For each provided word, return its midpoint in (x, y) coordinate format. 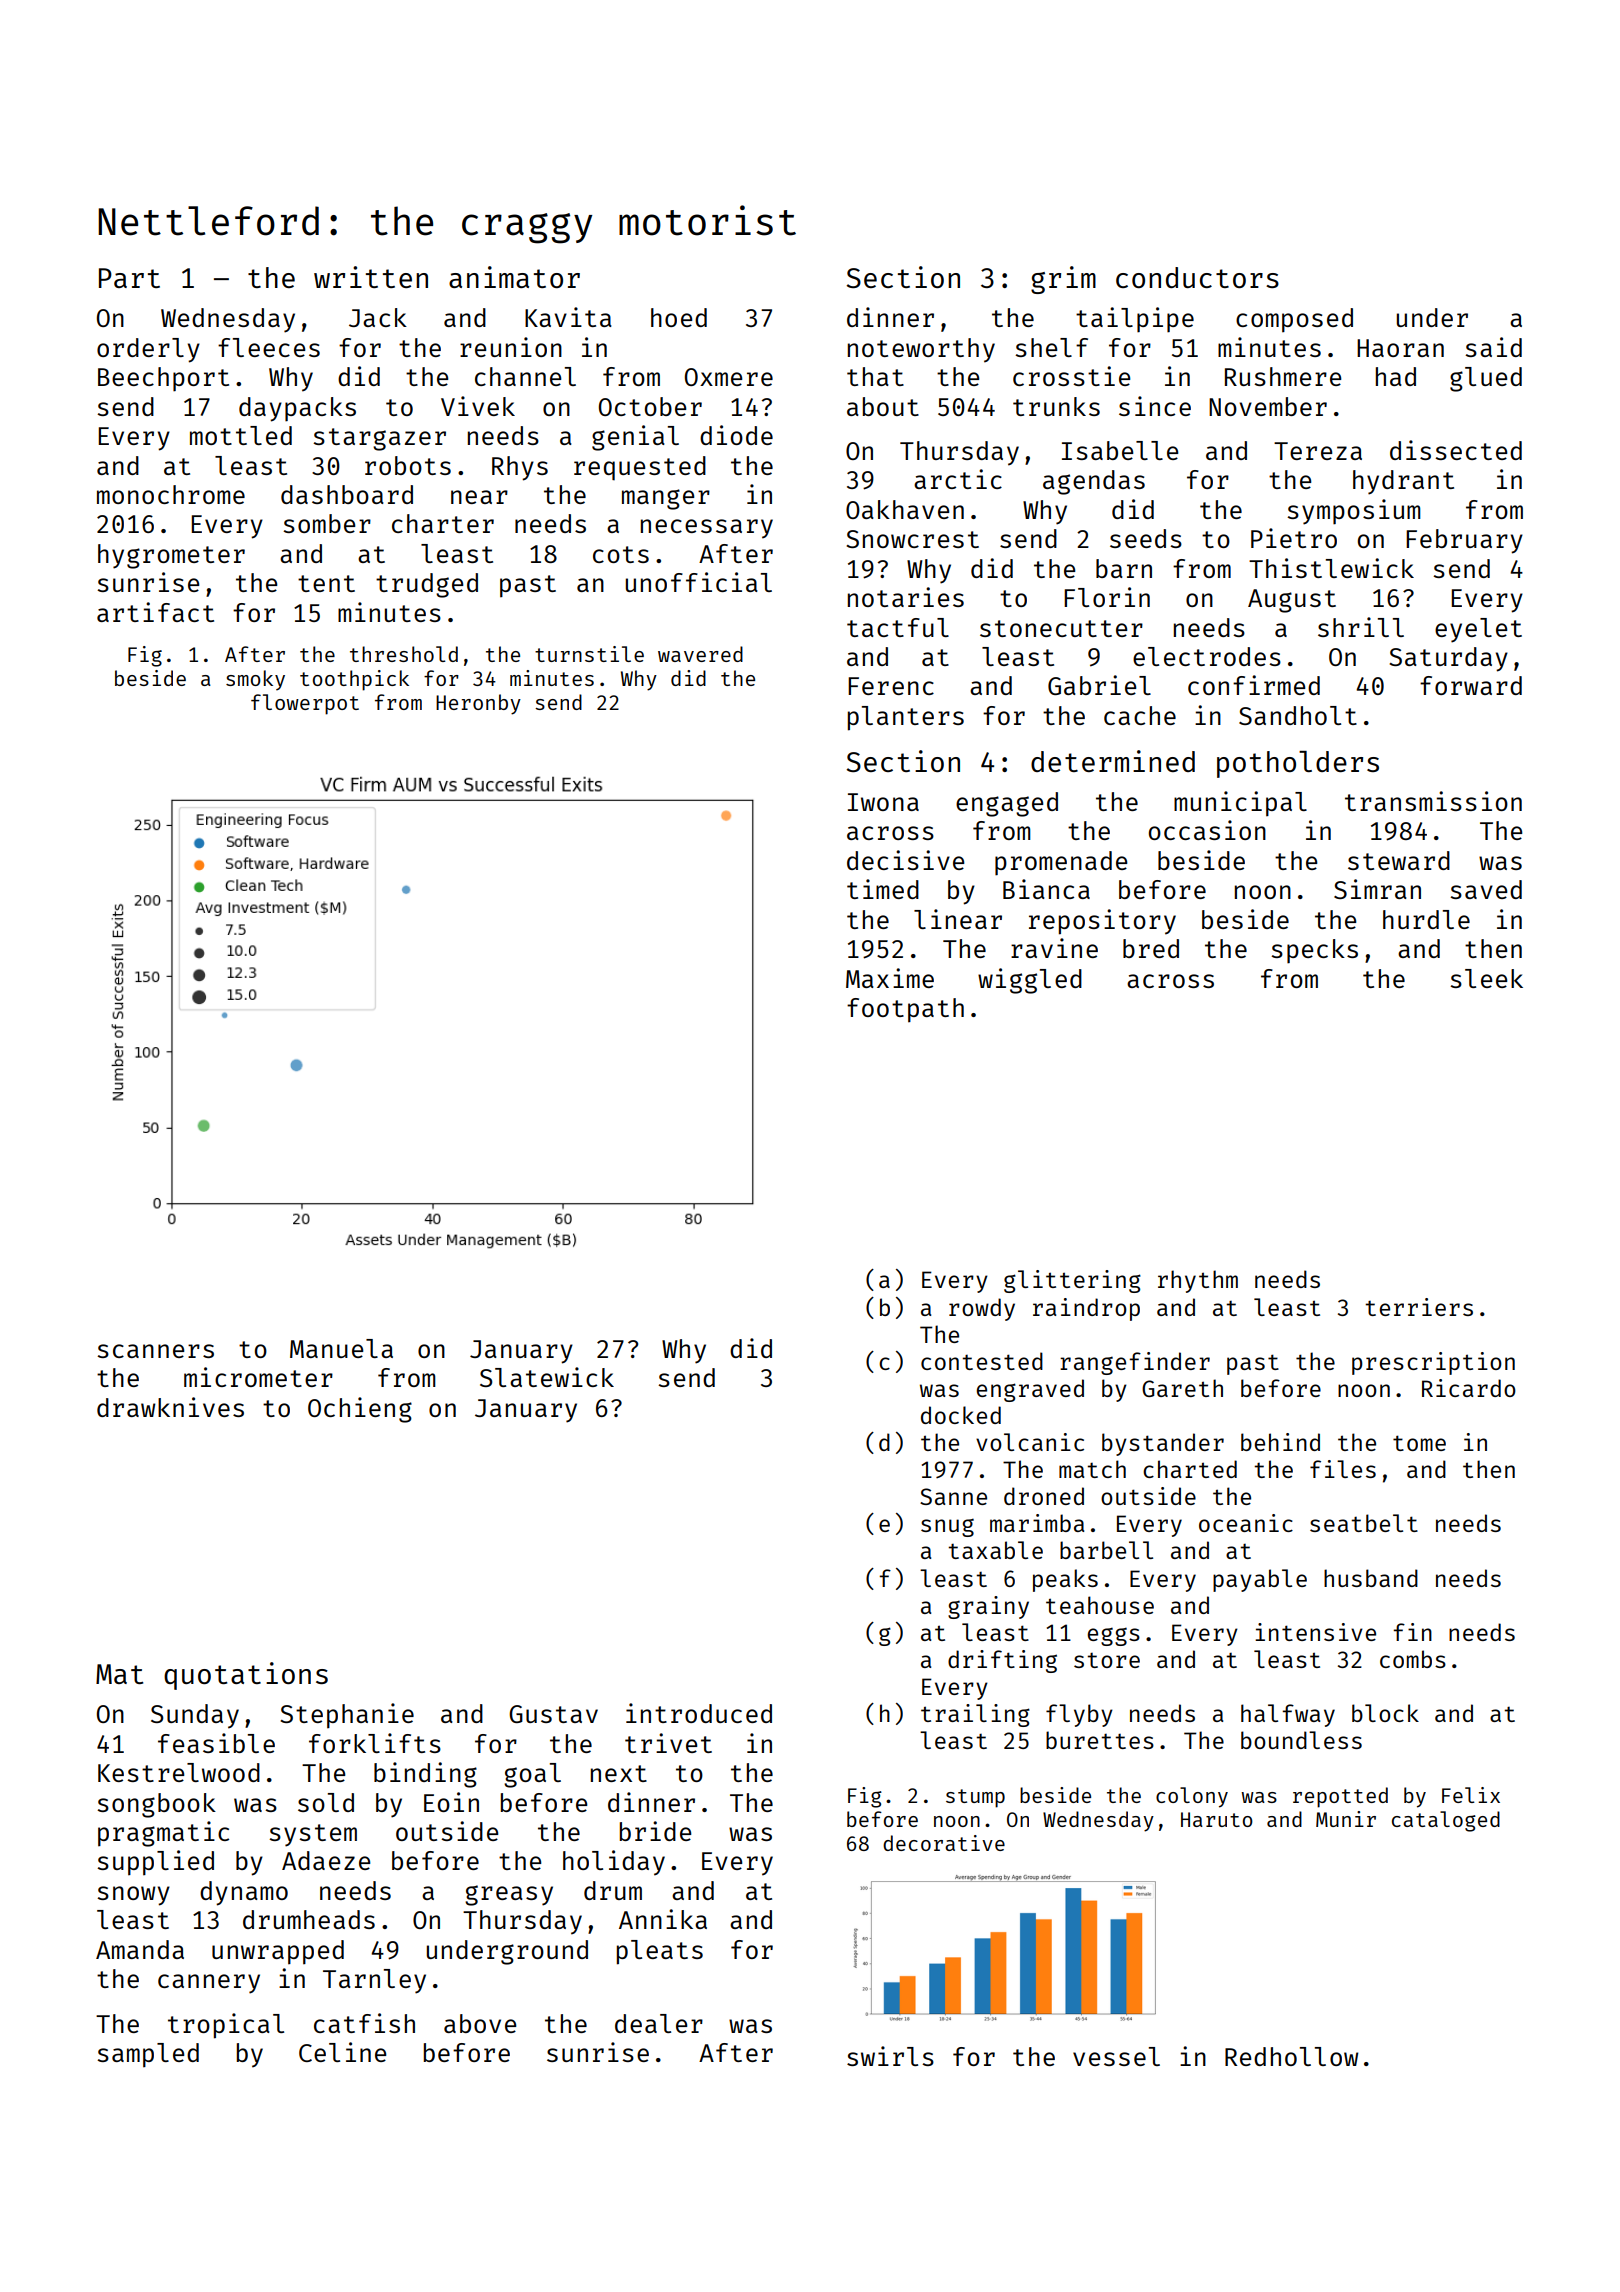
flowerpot (305, 704)
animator (514, 277)
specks (1314, 951)
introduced (699, 1713)
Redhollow (1292, 2056)
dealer (659, 2023)
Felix (1471, 1795)
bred (1151, 948)
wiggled (1030, 981)
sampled (148, 2055)
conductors (1197, 277)
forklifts (375, 1743)
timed (883, 889)
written (371, 277)
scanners (155, 1351)
